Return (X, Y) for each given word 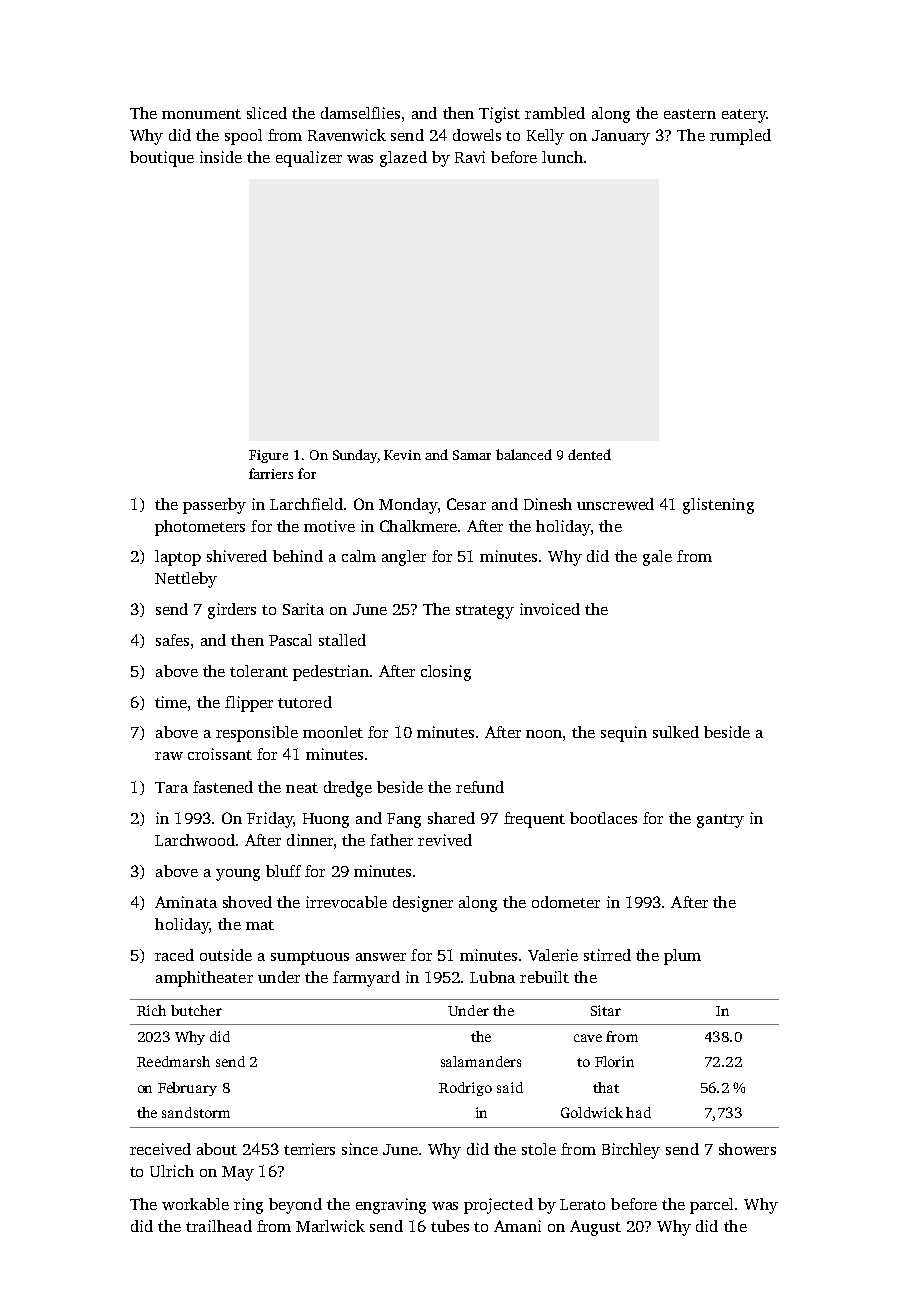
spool (243, 137)
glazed (403, 159)
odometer (566, 902)
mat (260, 925)
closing (446, 673)
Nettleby (186, 580)
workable (195, 1204)
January (621, 137)
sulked (676, 732)
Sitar (606, 1010)
